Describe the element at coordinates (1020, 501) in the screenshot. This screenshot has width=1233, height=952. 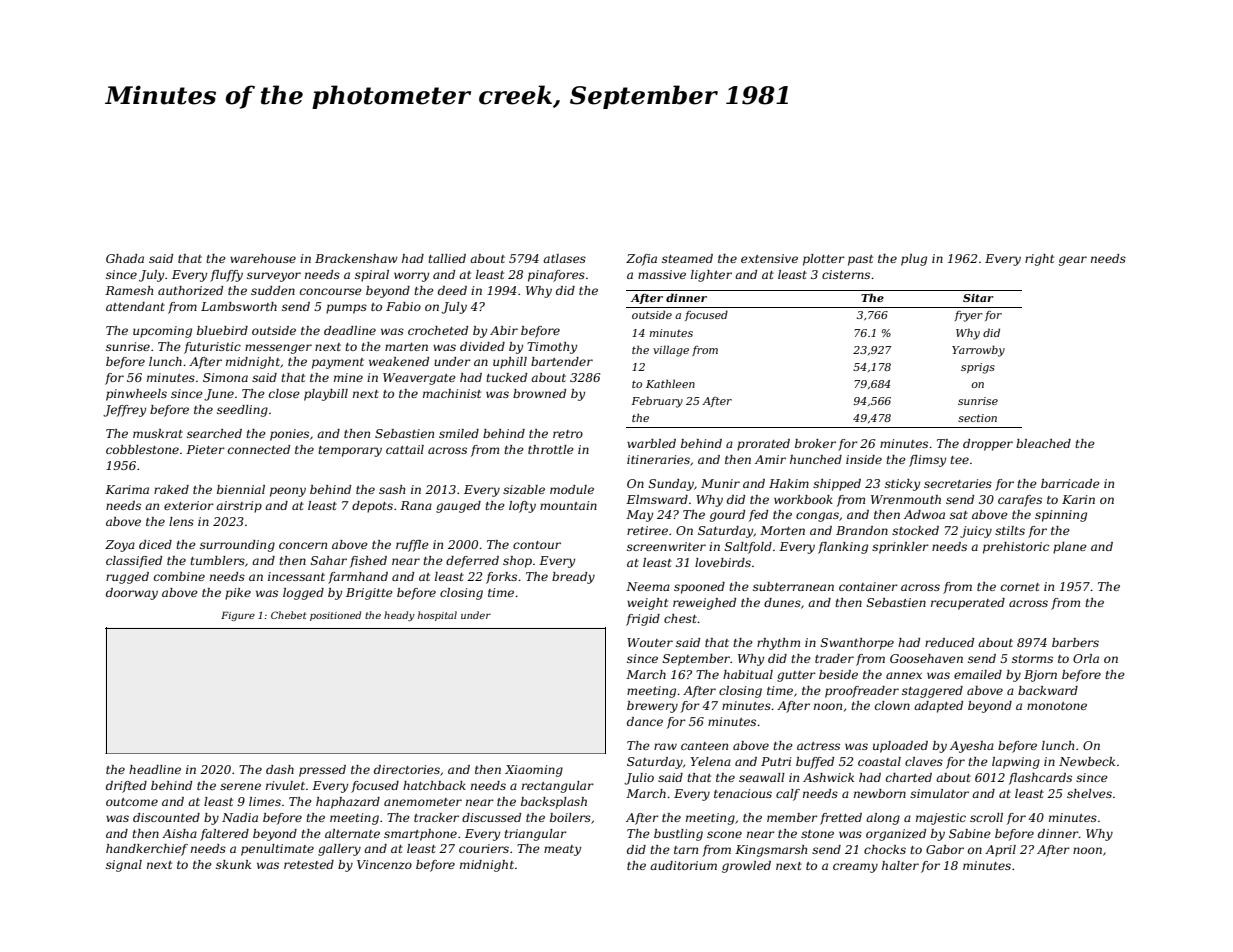
I see `carafes` at that location.
